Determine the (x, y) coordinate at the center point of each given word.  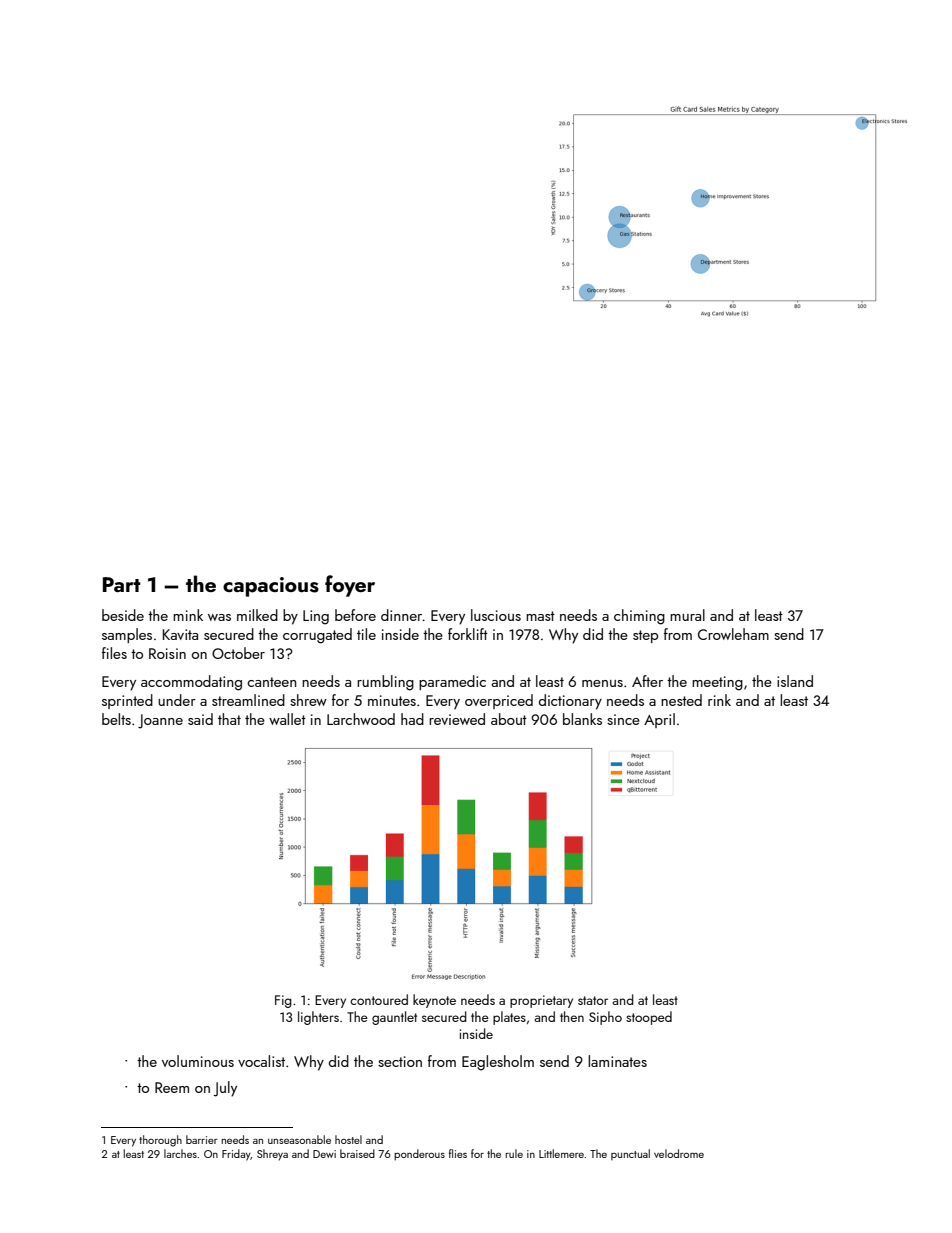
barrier (202, 1139)
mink (188, 615)
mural (687, 615)
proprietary (541, 1001)
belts (116, 719)
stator (593, 1000)
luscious (496, 615)
